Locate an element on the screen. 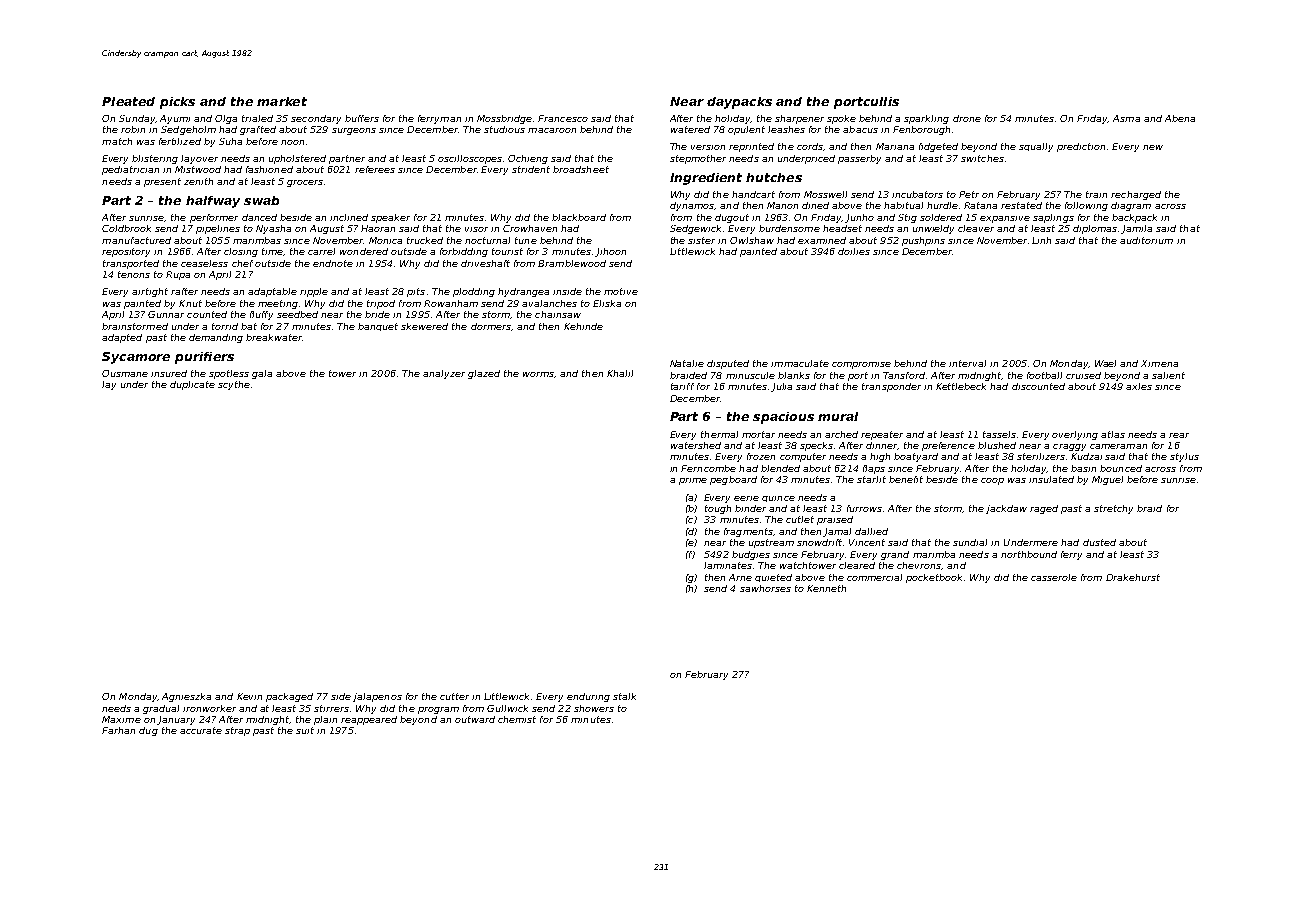 Image resolution: width=1308 pixels, height=924 pixels. tough is located at coordinates (718, 509).
